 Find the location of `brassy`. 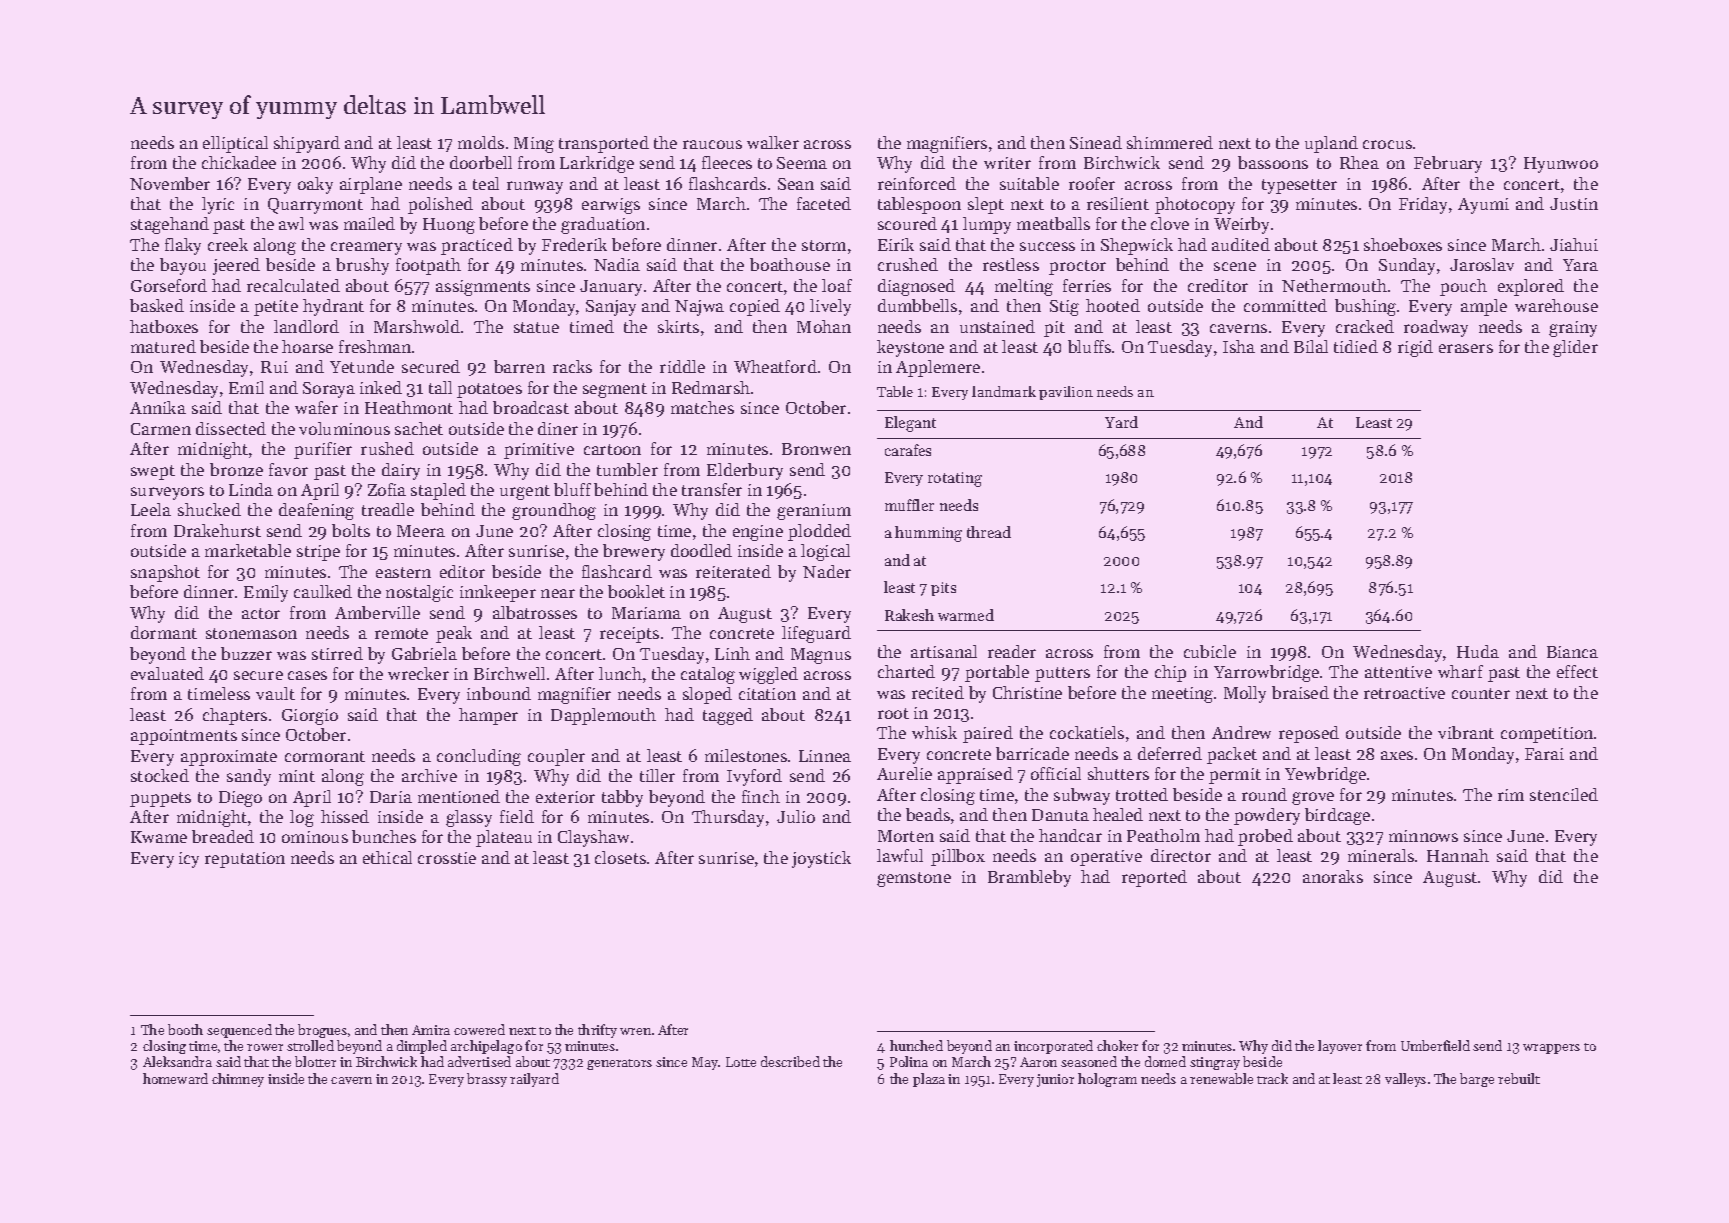

brassy is located at coordinates (487, 1080).
